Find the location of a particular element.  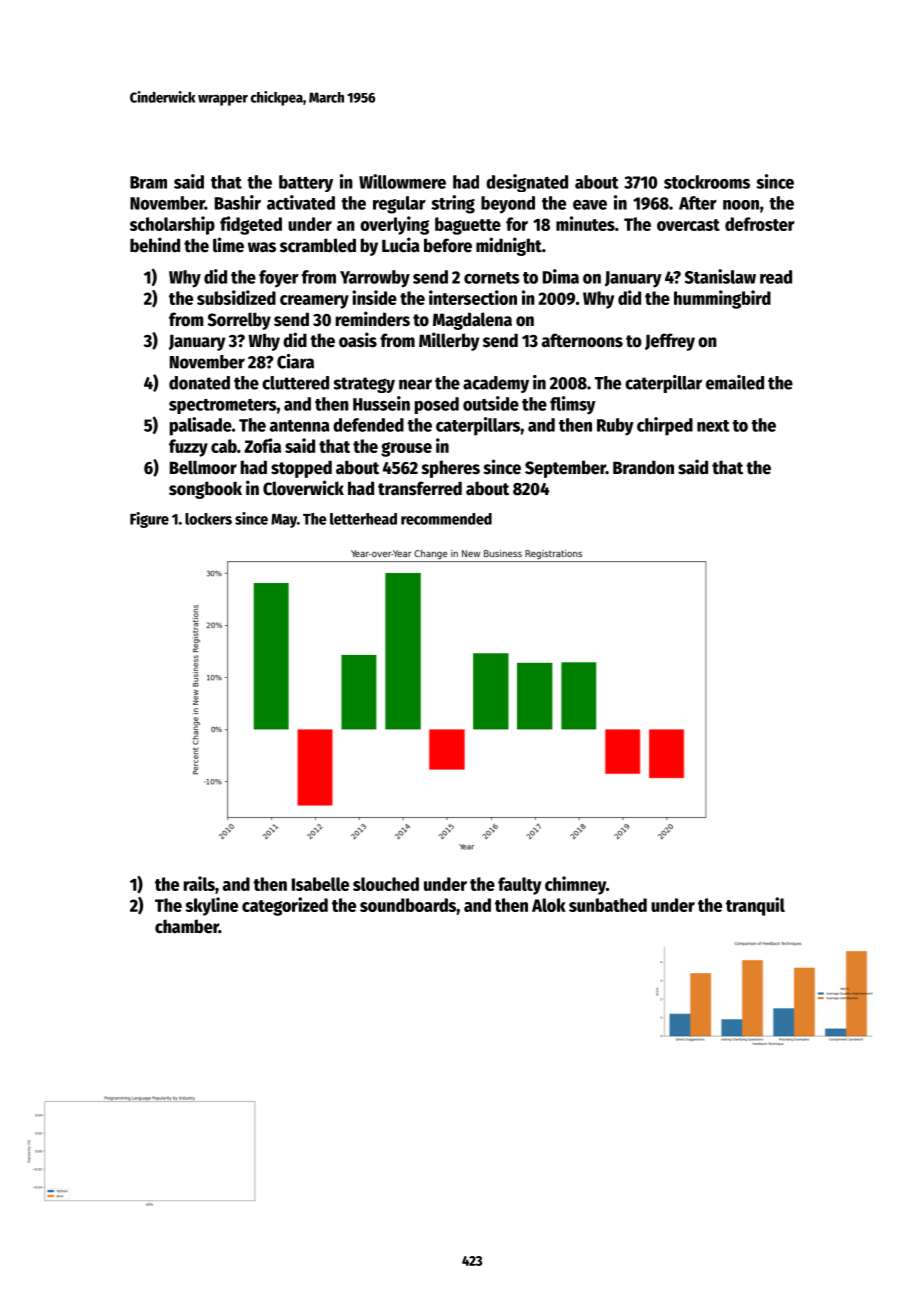

categorized is located at coordinates (285, 906).
